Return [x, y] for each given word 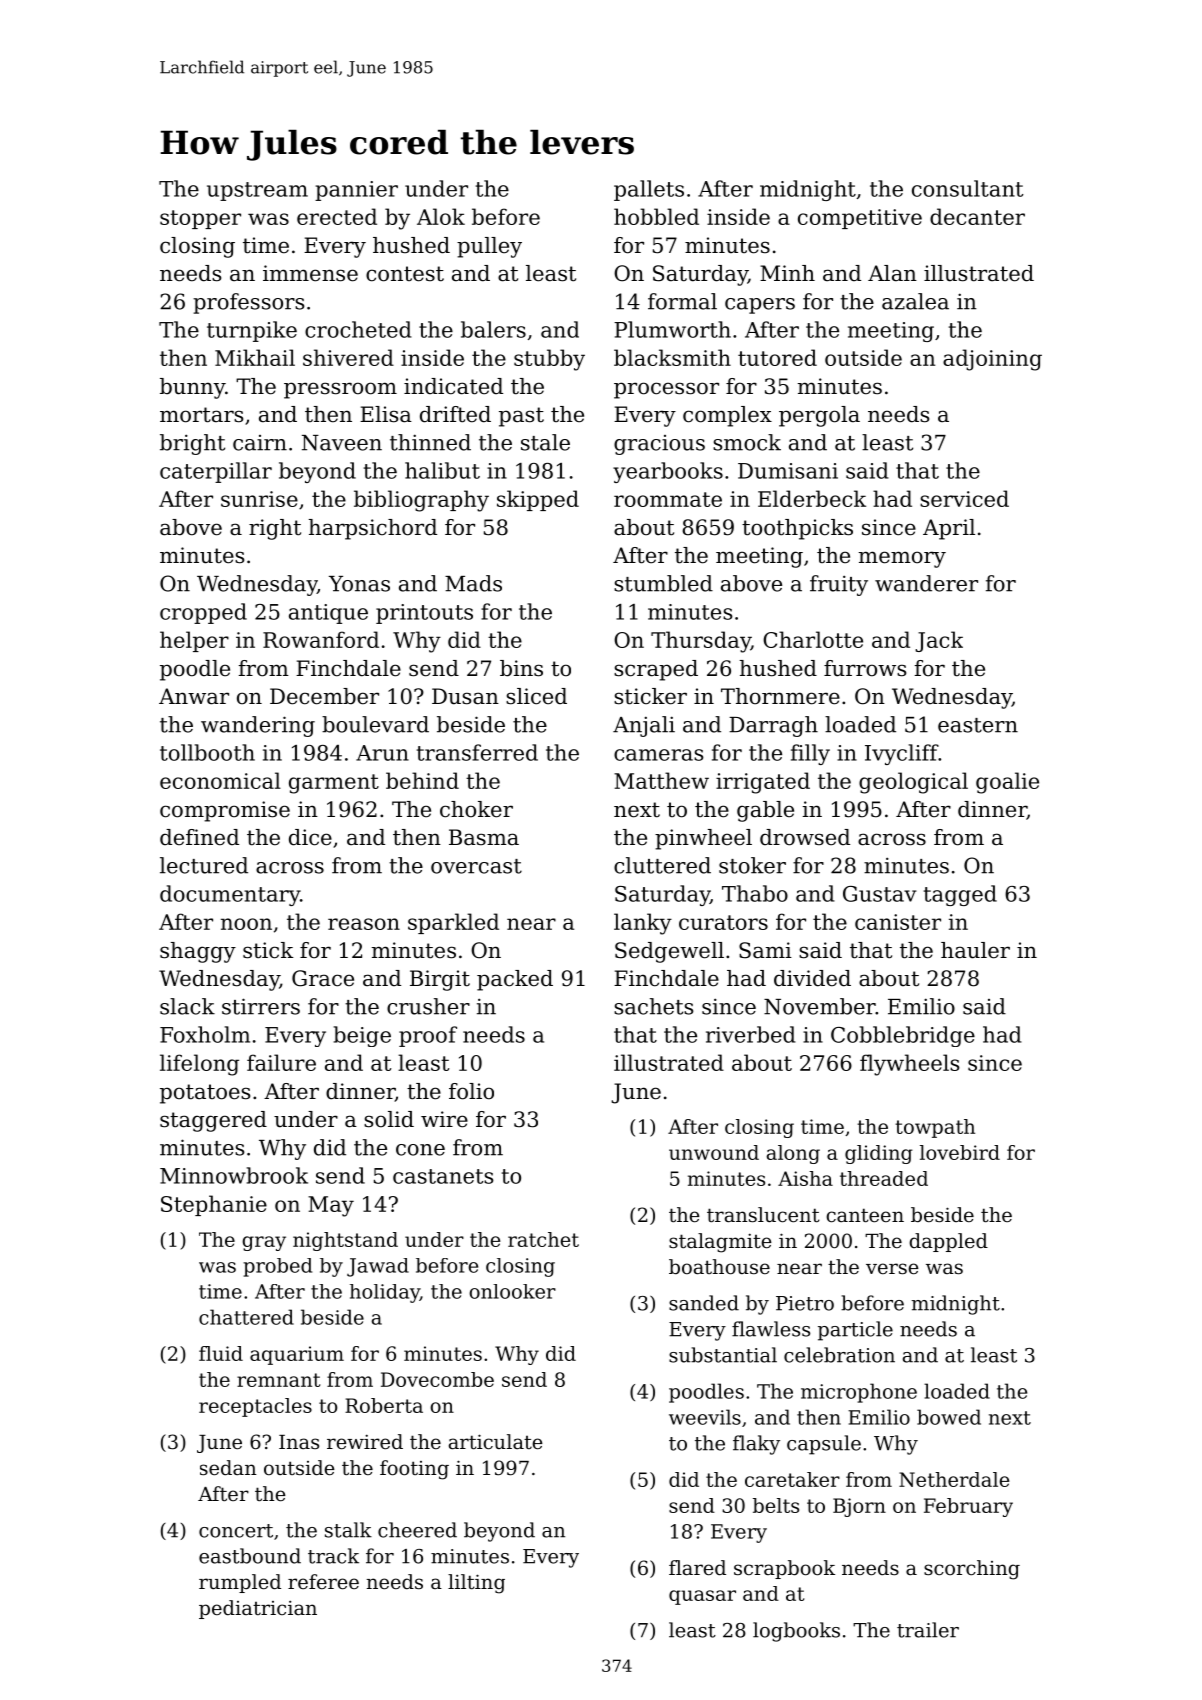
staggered [213, 1121]
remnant [278, 1380]
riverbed [751, 1034]
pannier [356, 191]
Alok [441, 216]
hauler [975, 950]
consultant [967, 188]
